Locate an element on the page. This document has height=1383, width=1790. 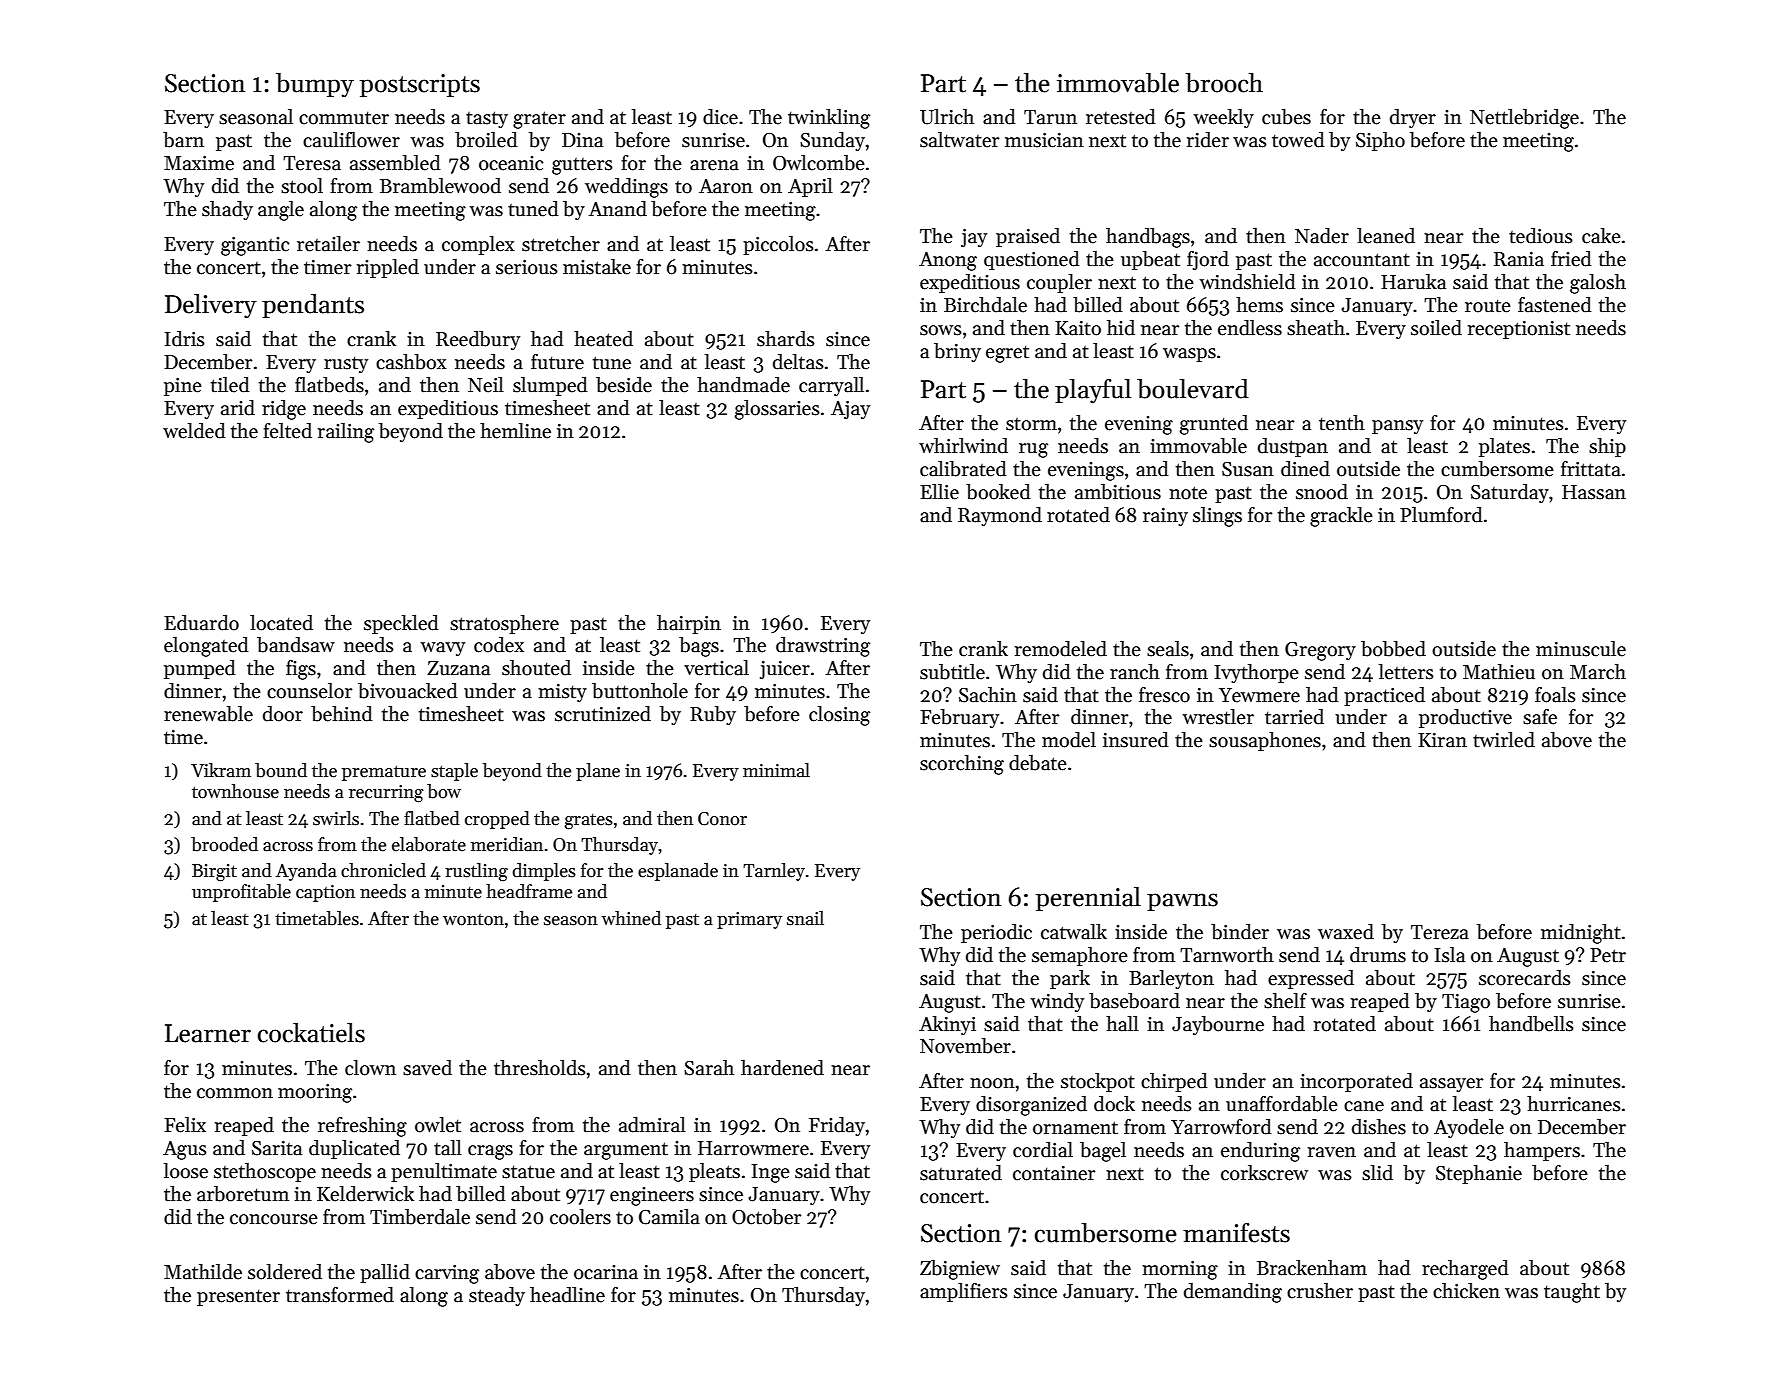
headline is located at coordinates (567, 1295).
